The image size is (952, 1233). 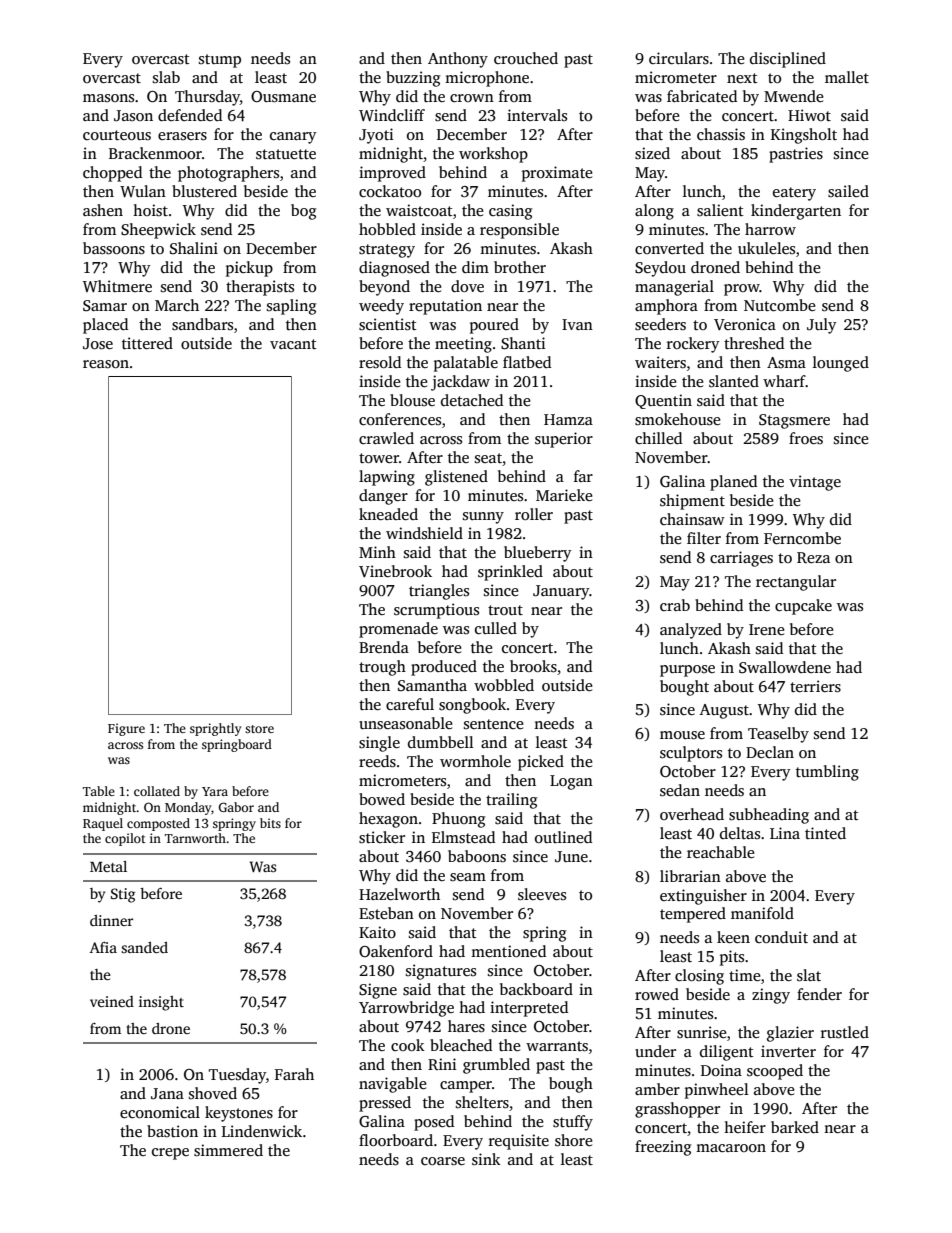 What do you see at coordinates (510, 212) in the document?
I see `casing` at bounding box center [510, 212].
